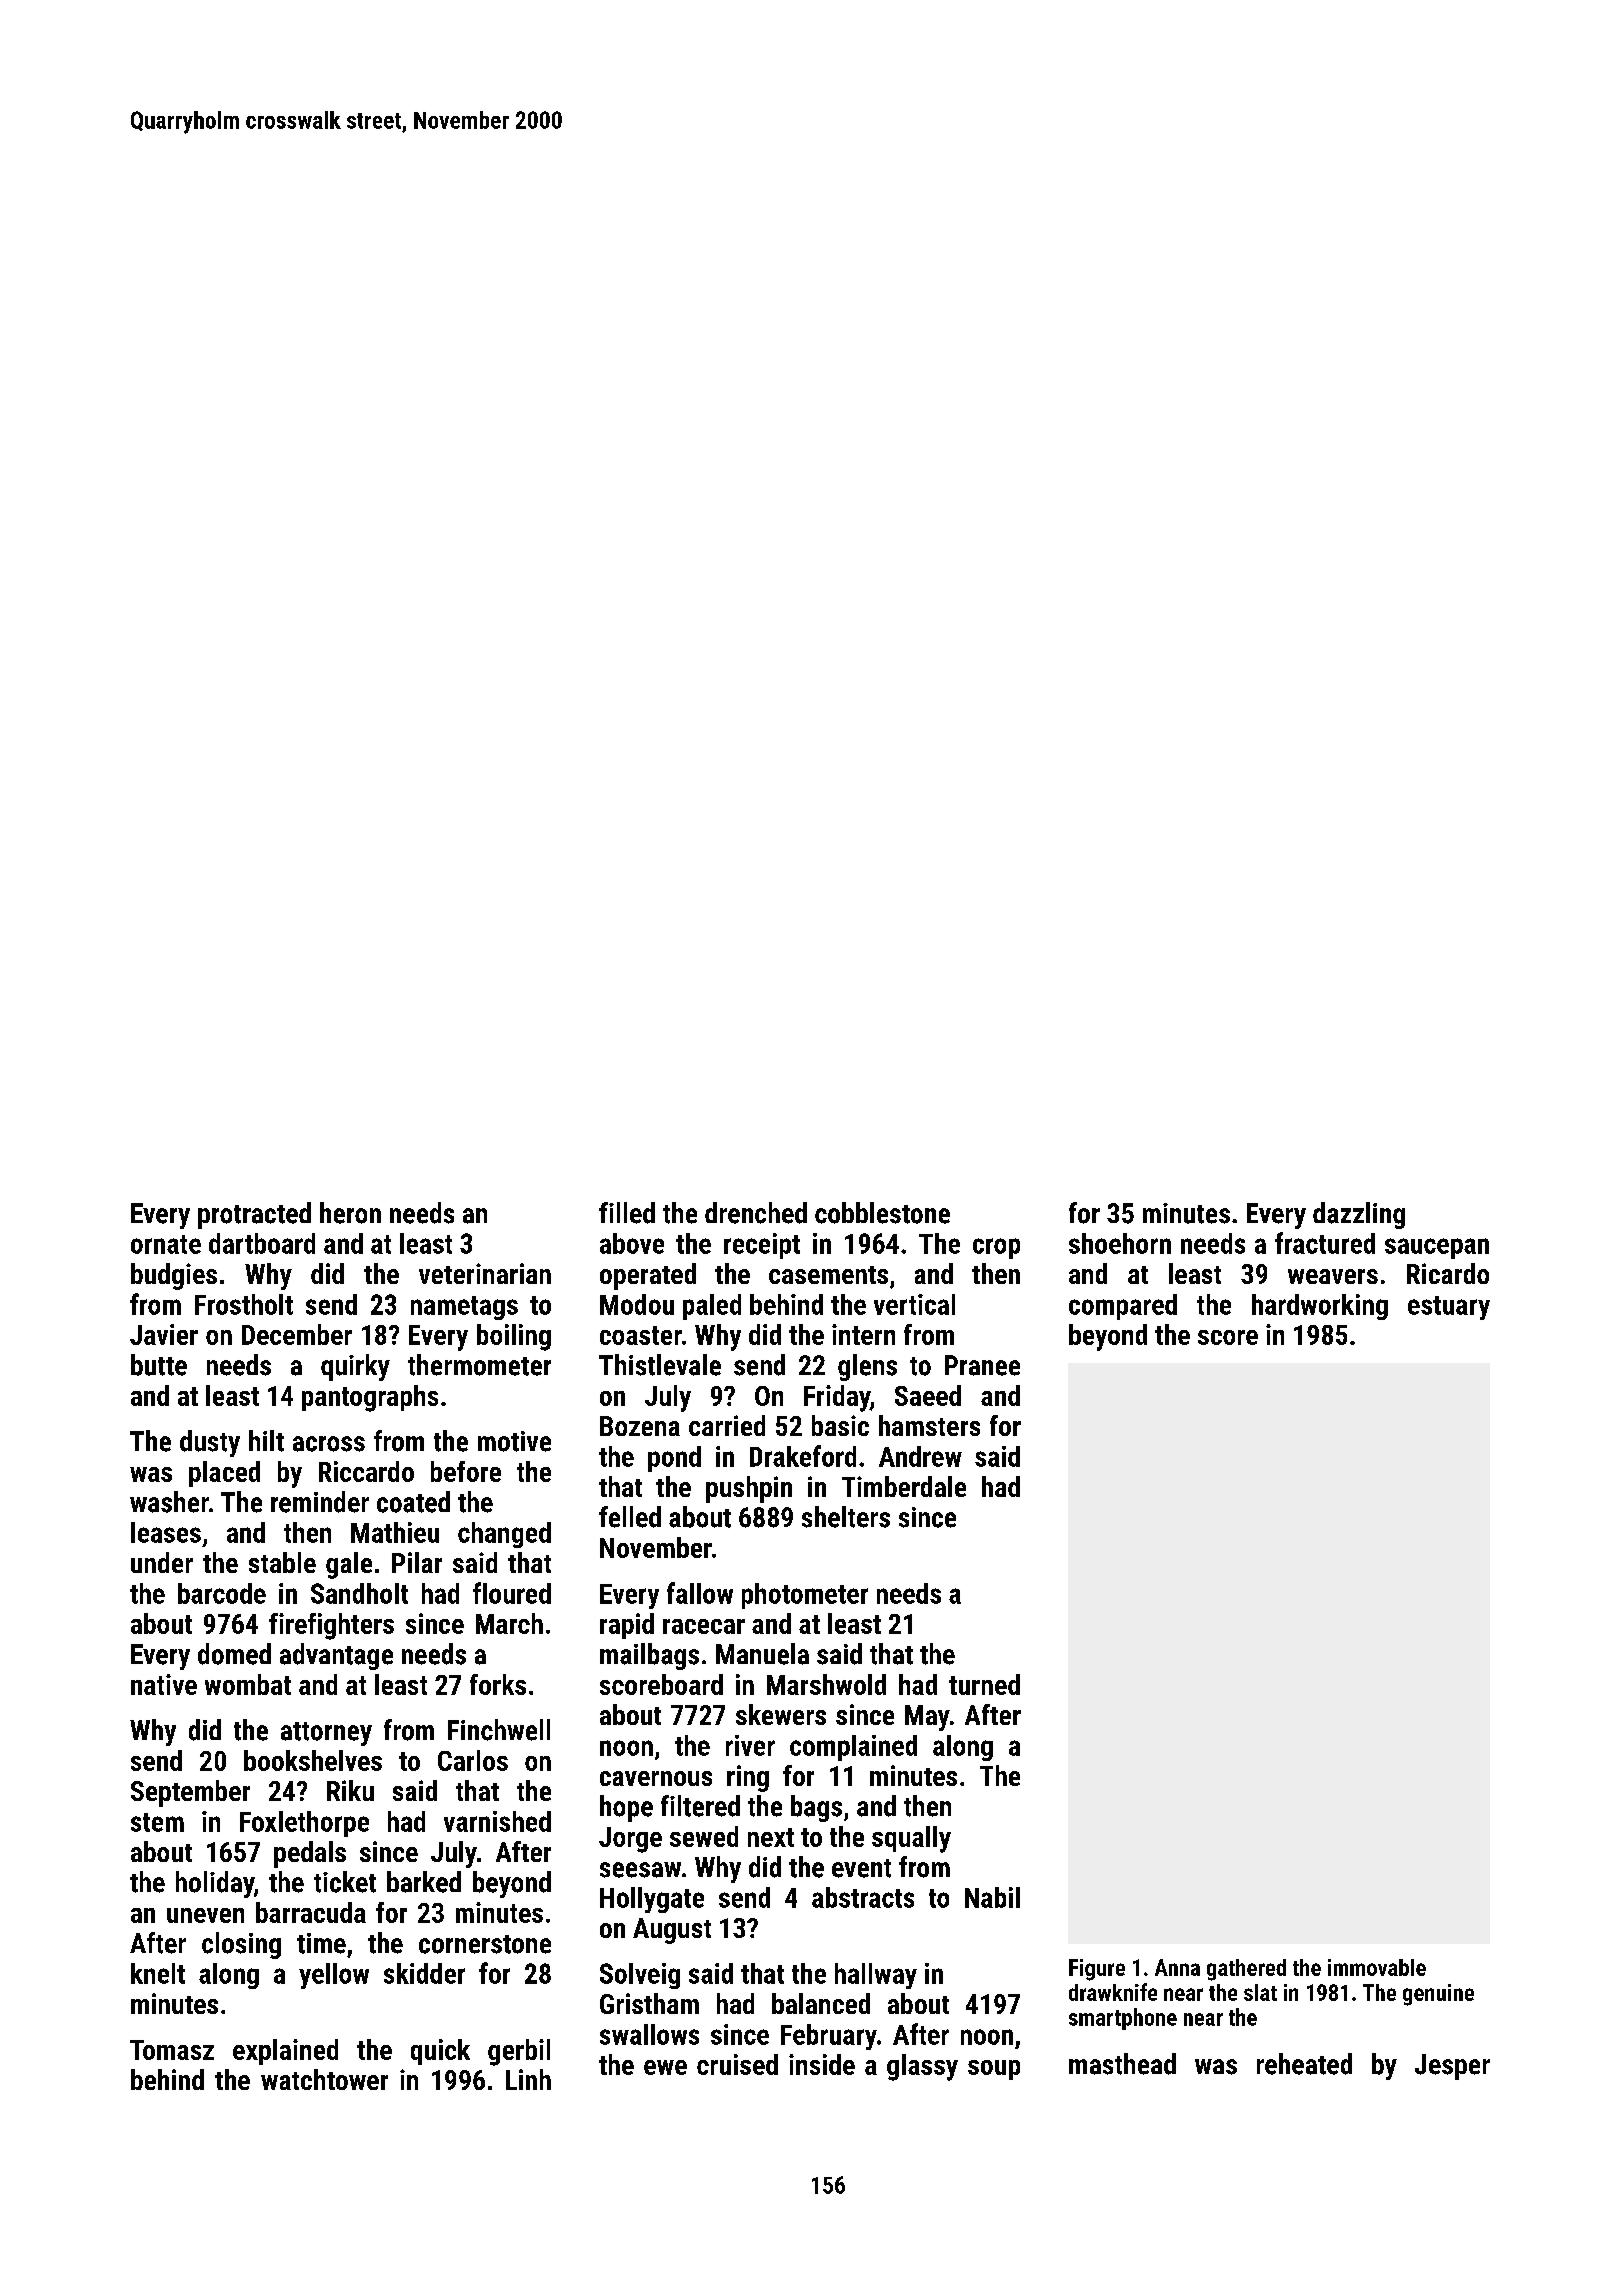 This image has height=2292, width=1620. What do you see at coordinates (514, 1441) in the image?
I see `motive` at bounding box center [514, 1441].
